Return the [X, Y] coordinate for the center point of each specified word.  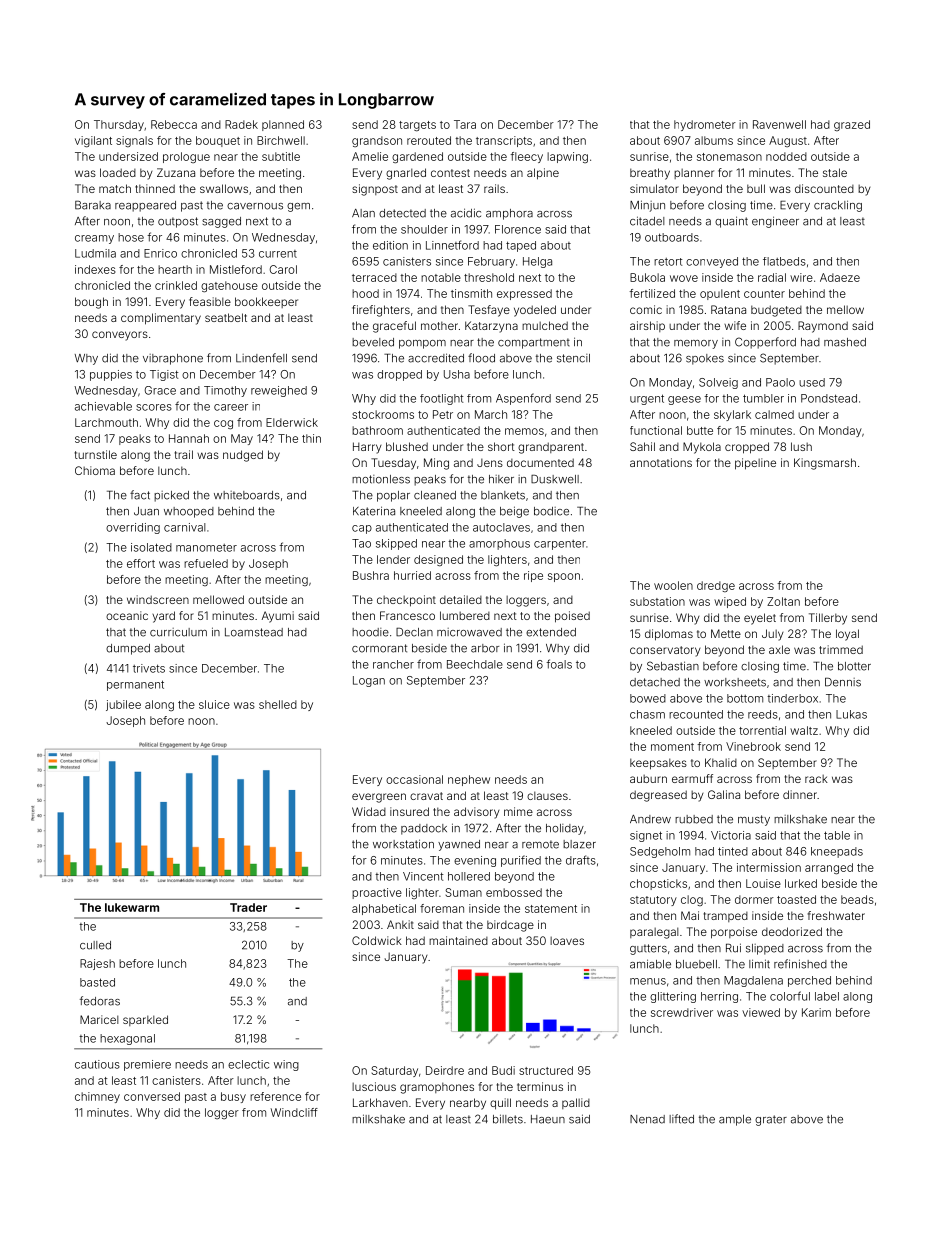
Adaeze [840, 277]
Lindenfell [261, 358]
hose [131, 237]
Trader [248, 907]
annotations [661, 462]
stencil [573, 358]
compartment [534, 343]
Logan [369, 681]
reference [275, 1096]
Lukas [851, 714]
